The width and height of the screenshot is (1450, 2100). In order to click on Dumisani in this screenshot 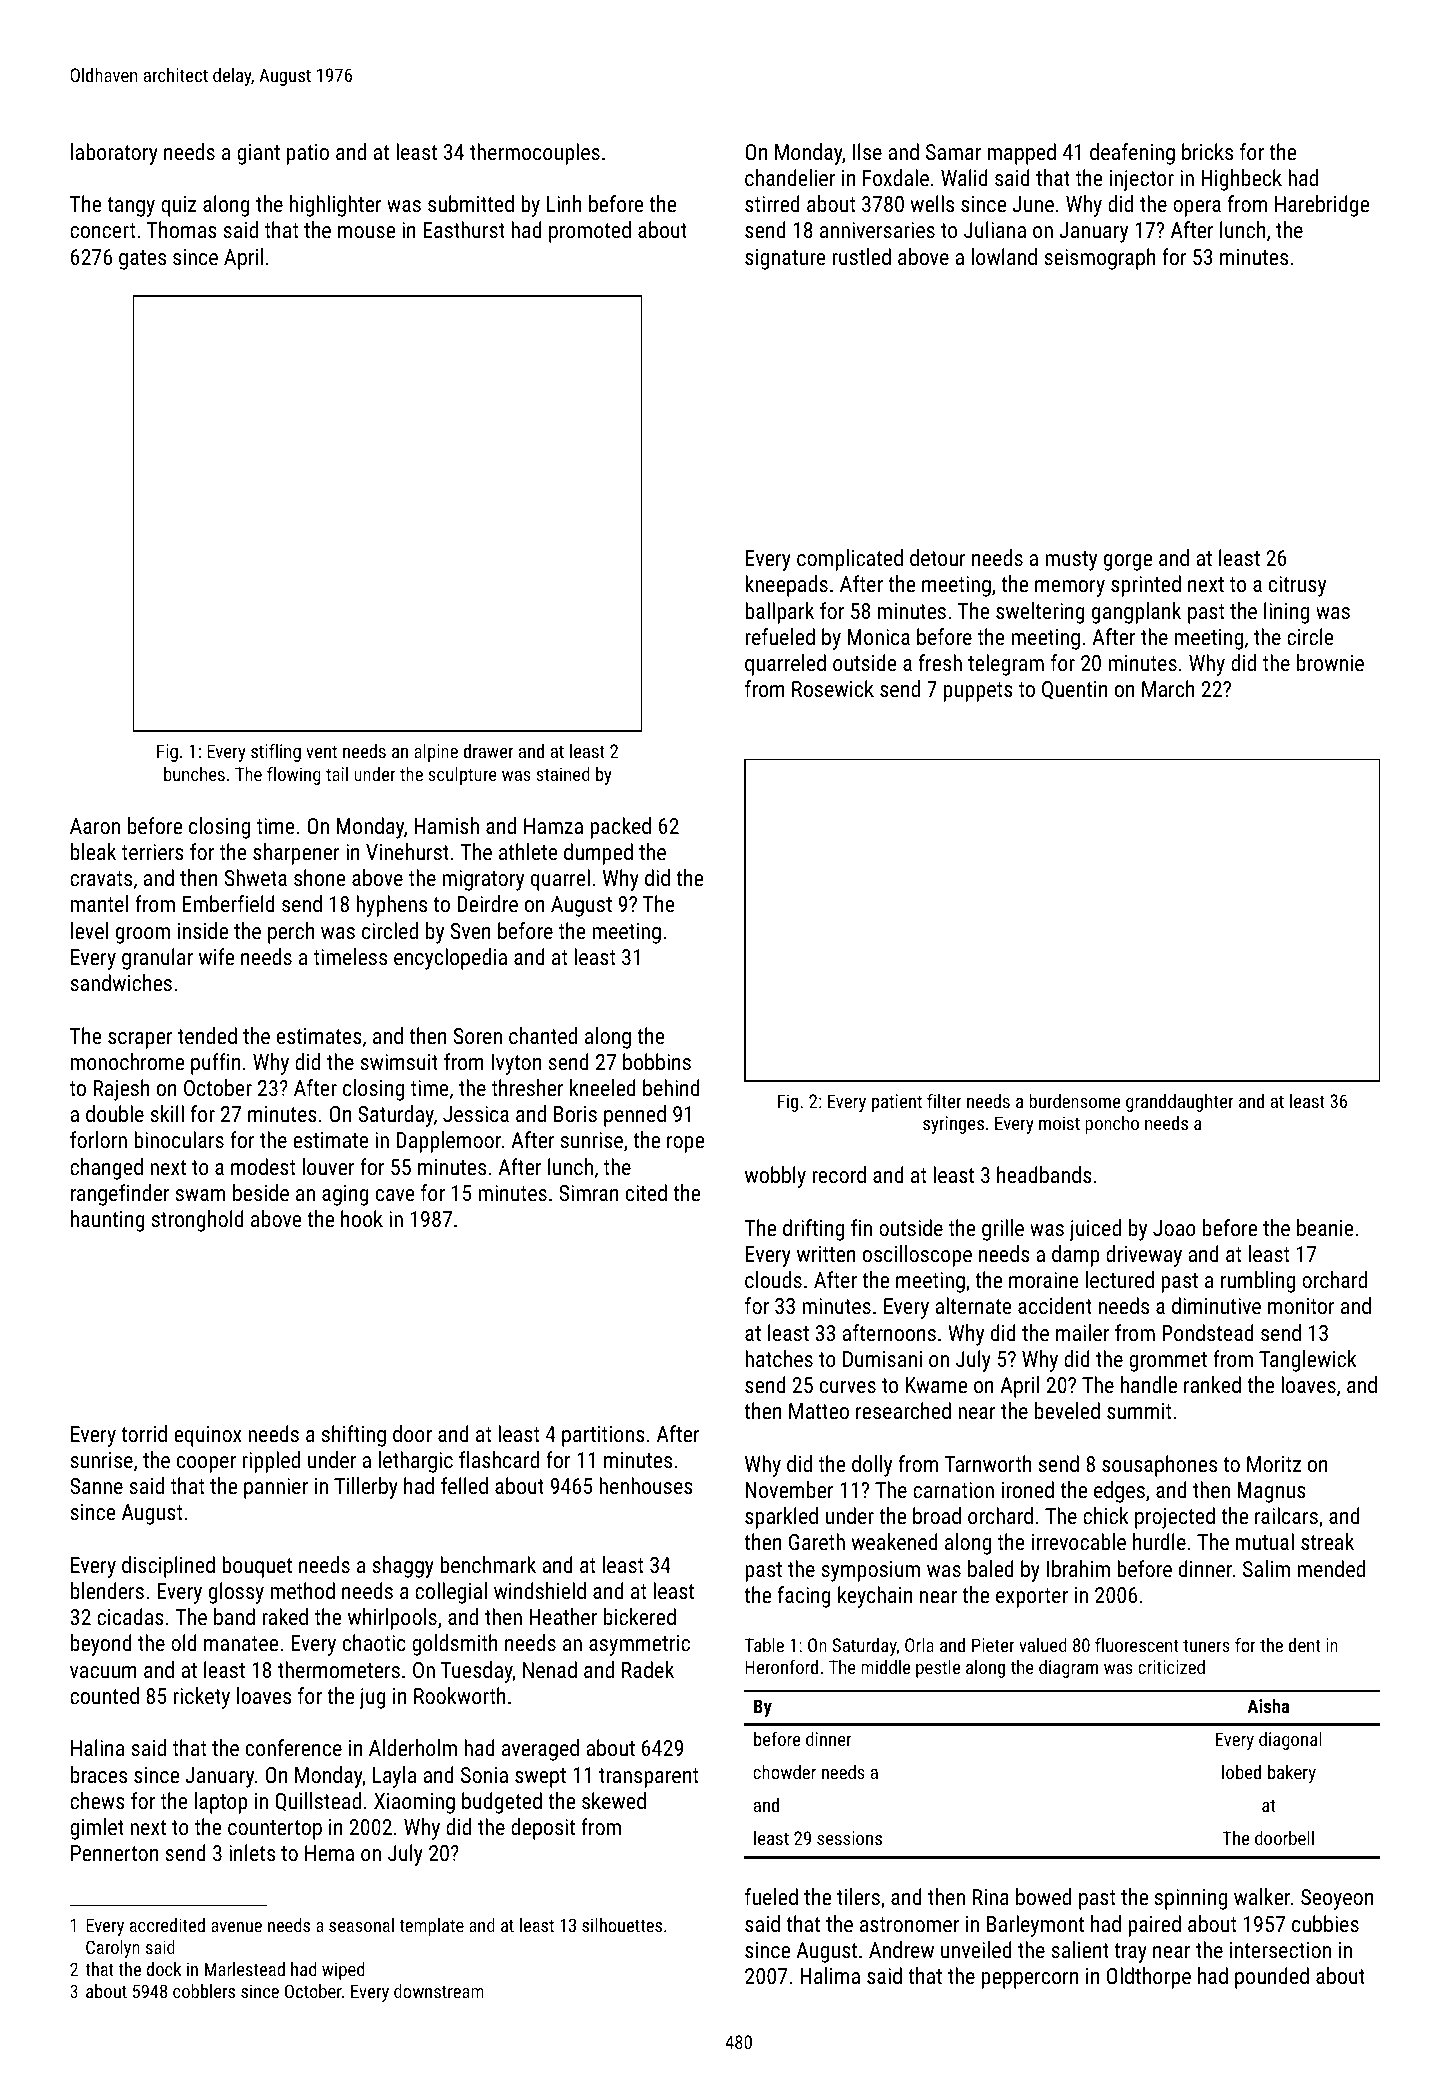, I will do `click(882, 1359)`.
